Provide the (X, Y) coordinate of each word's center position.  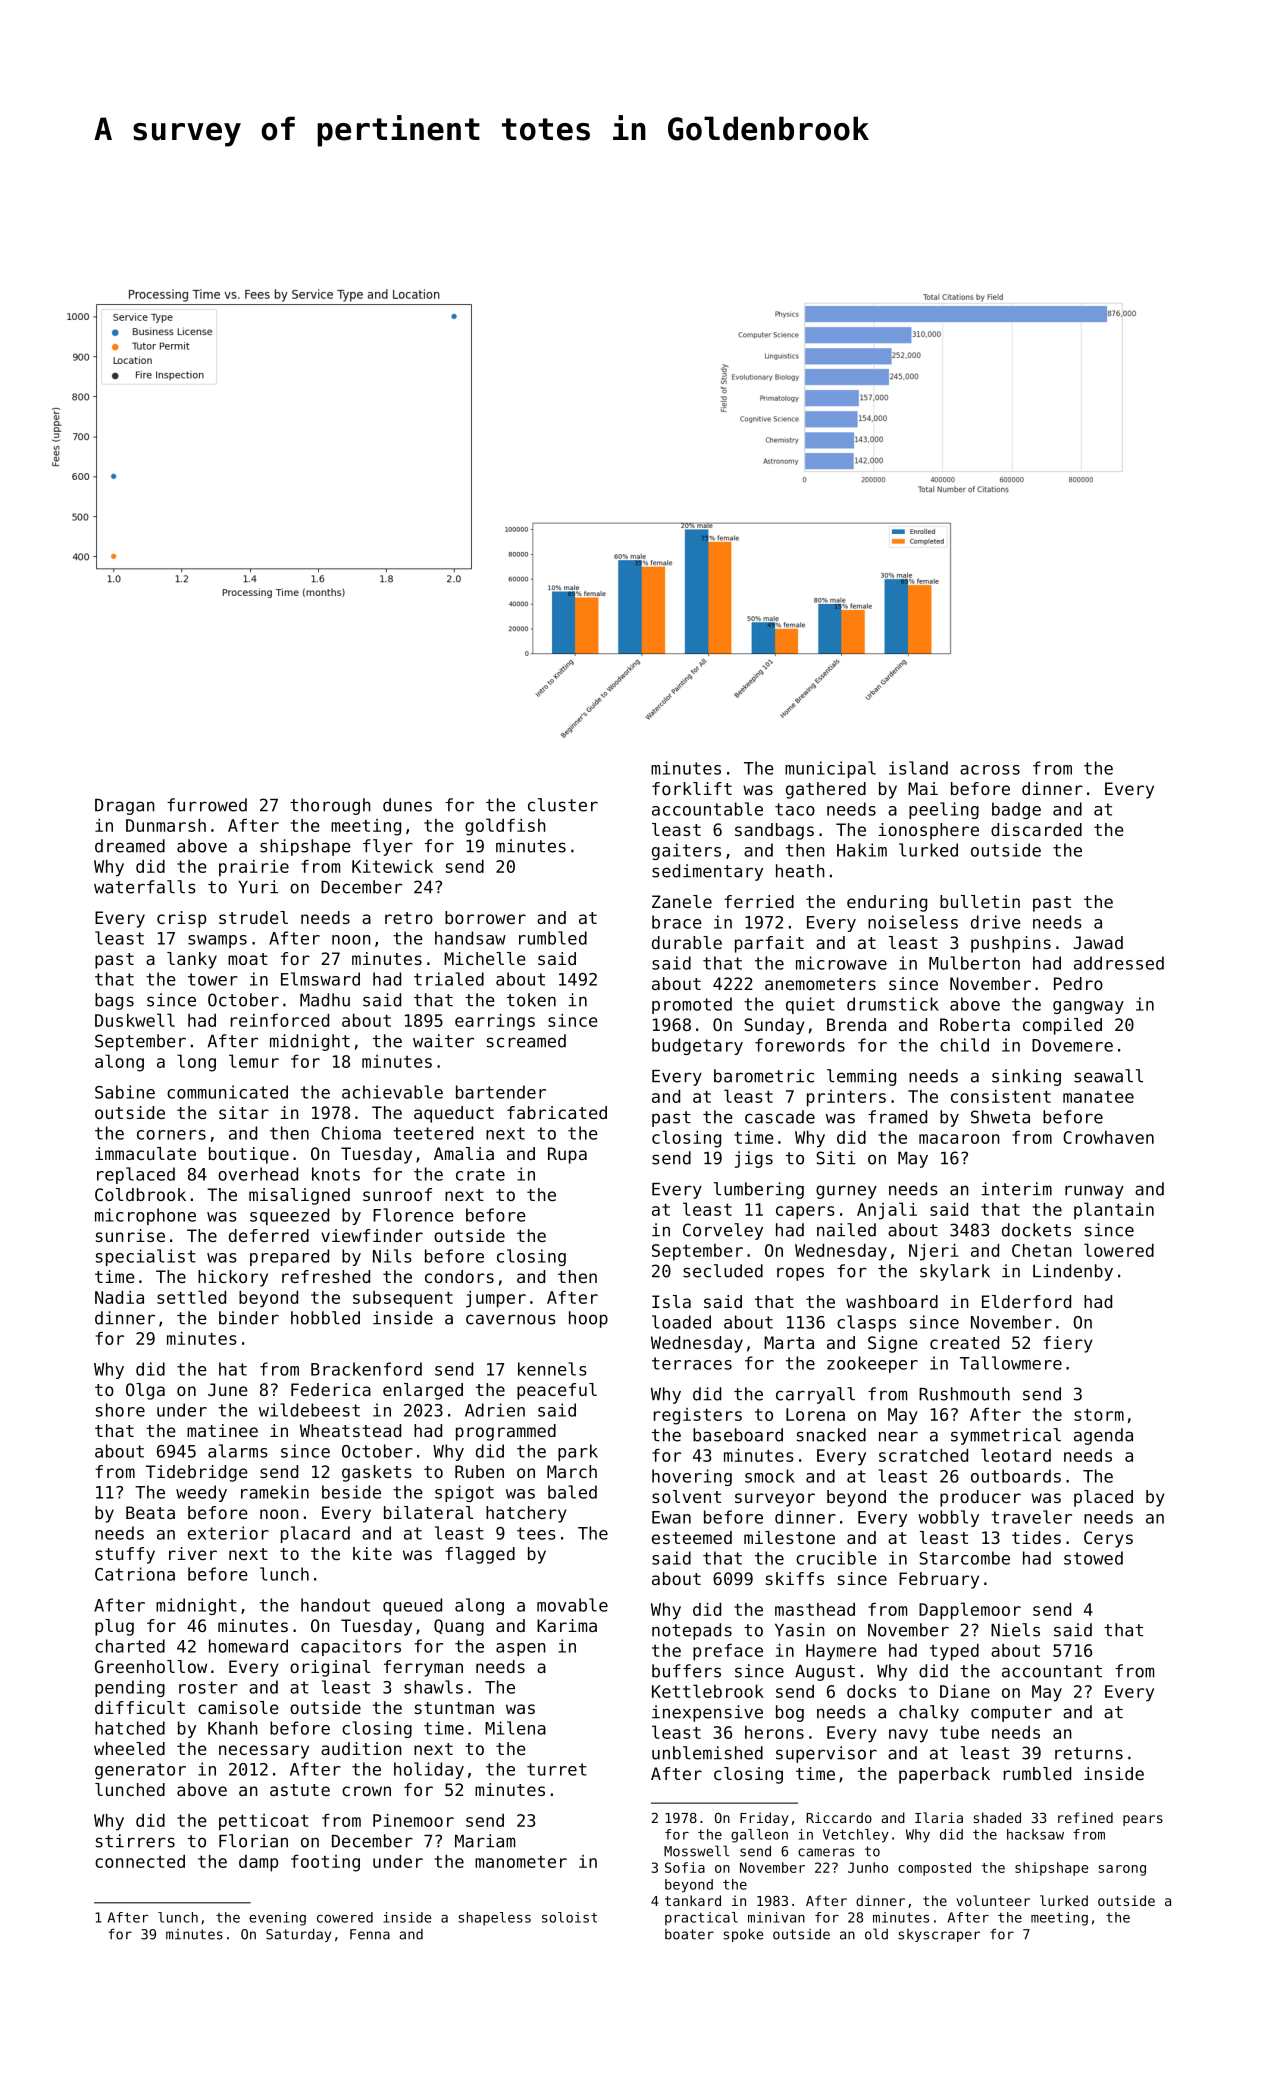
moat (248, 959)
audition (361, 1748)
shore (120, 1410)
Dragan (125, 807)
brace (677, 922)
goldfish (505, 827)
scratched (923, 1455)
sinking (1026, 1077)
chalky (929, 1713)
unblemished (707, 1753)
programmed (506, 1432)
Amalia (464, 1153)
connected (140, 1861)
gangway (1088, 1007)
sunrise (130, 1235)
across (990, 770)
